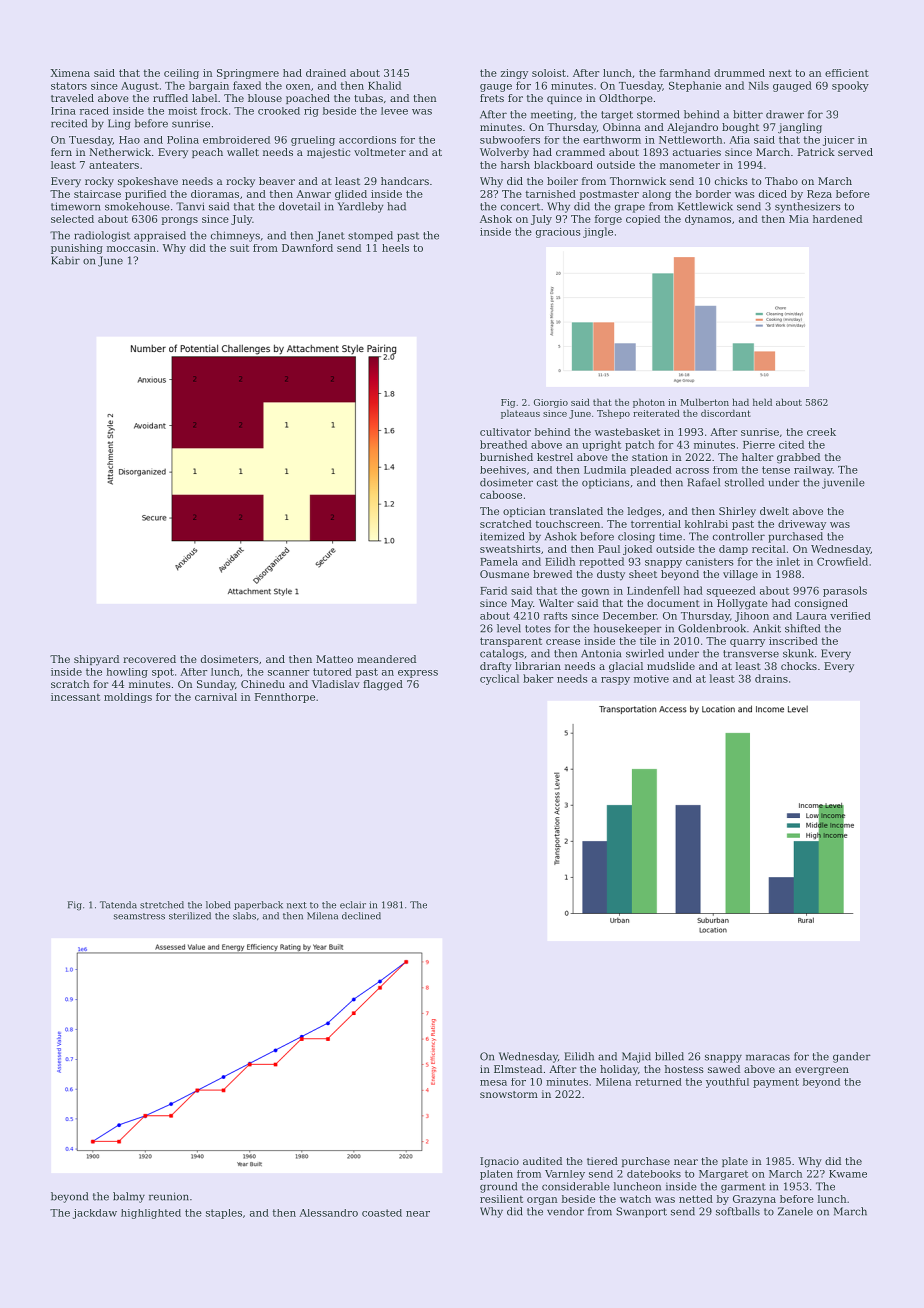 This document has width=924, height=1308. Describe the element at coordinates (649, 403) in the document. I see `photon` at that location.
